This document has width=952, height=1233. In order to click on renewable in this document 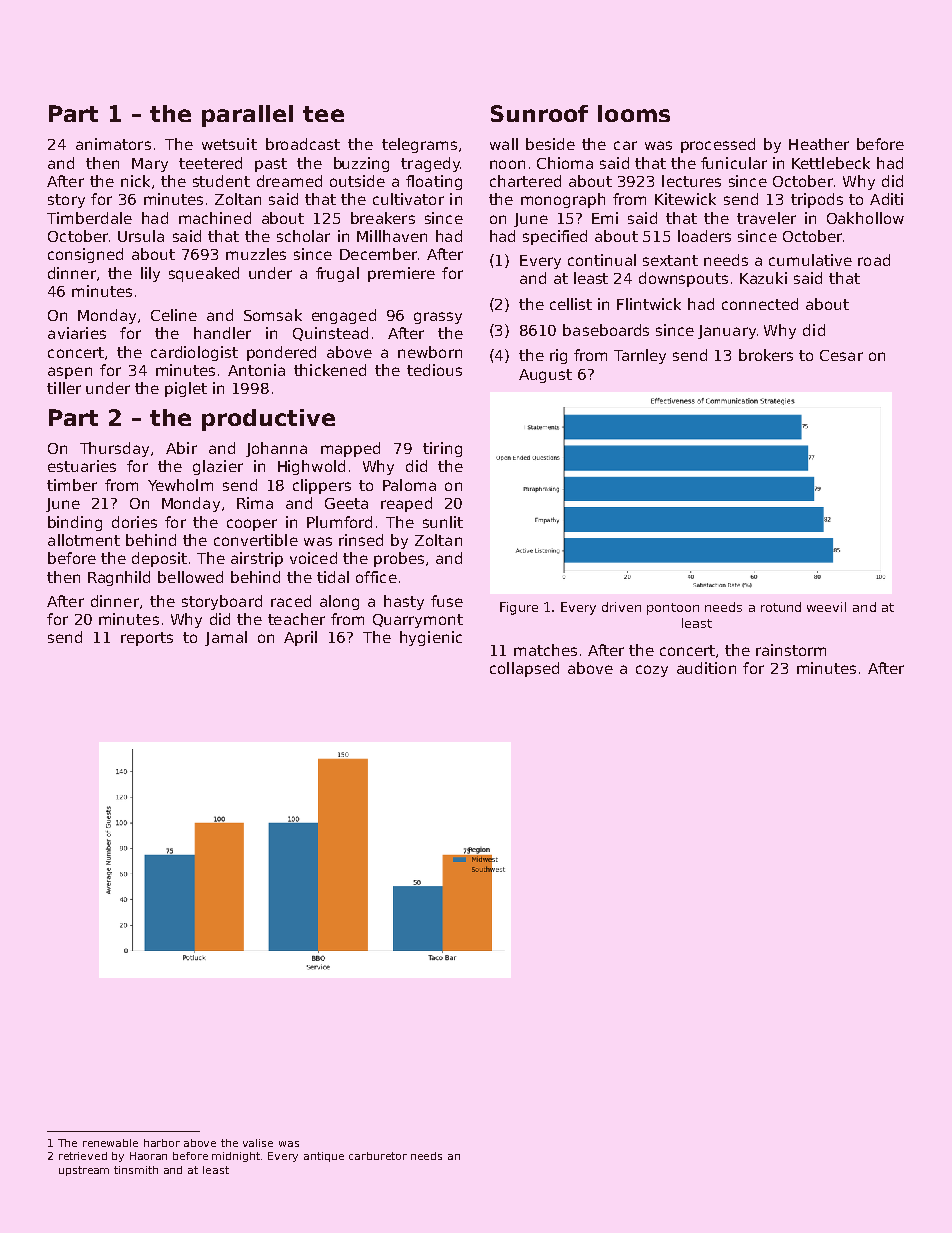, I will do `click(110, 1143)`.
